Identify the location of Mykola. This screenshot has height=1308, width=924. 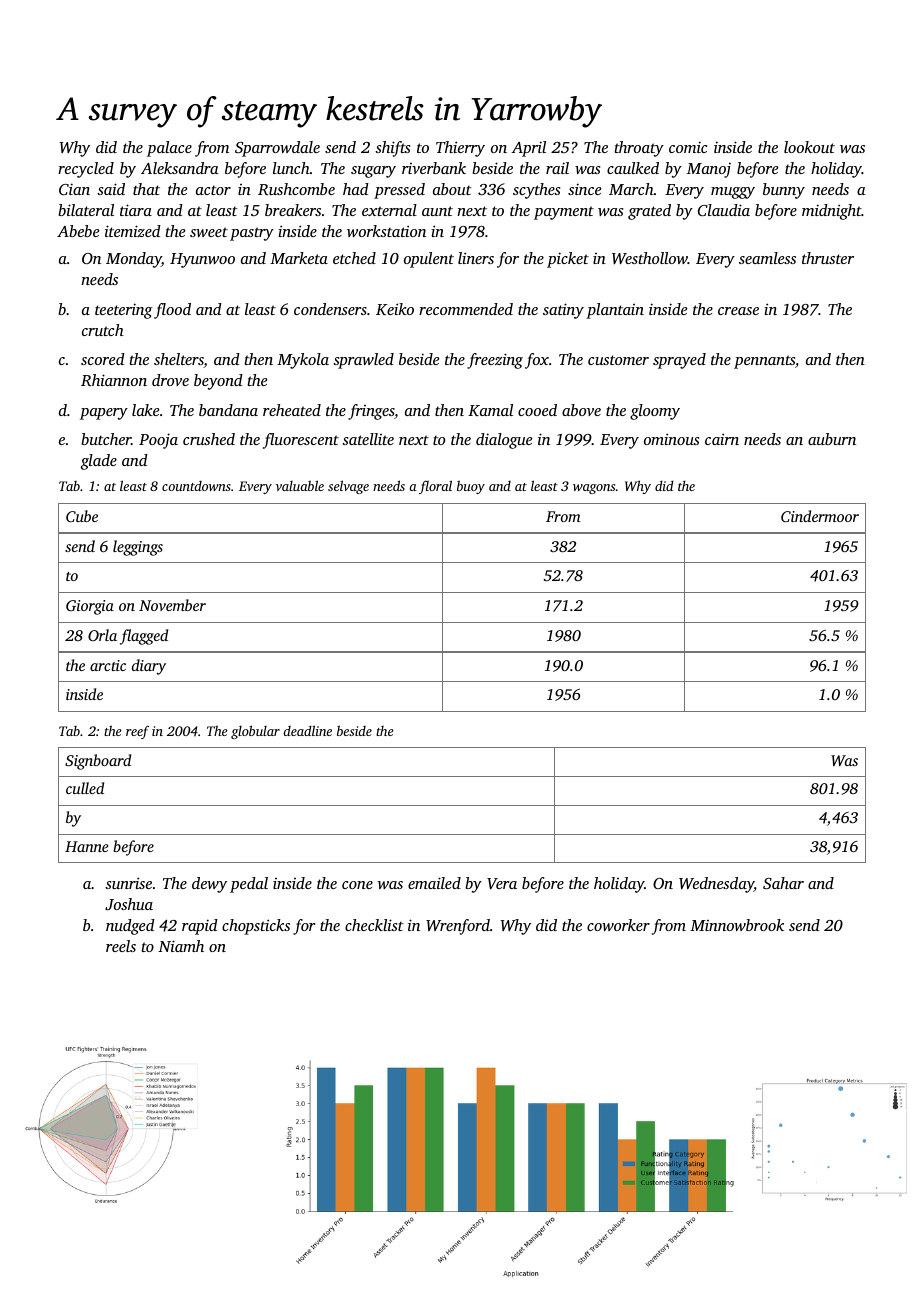
(303, 361).
